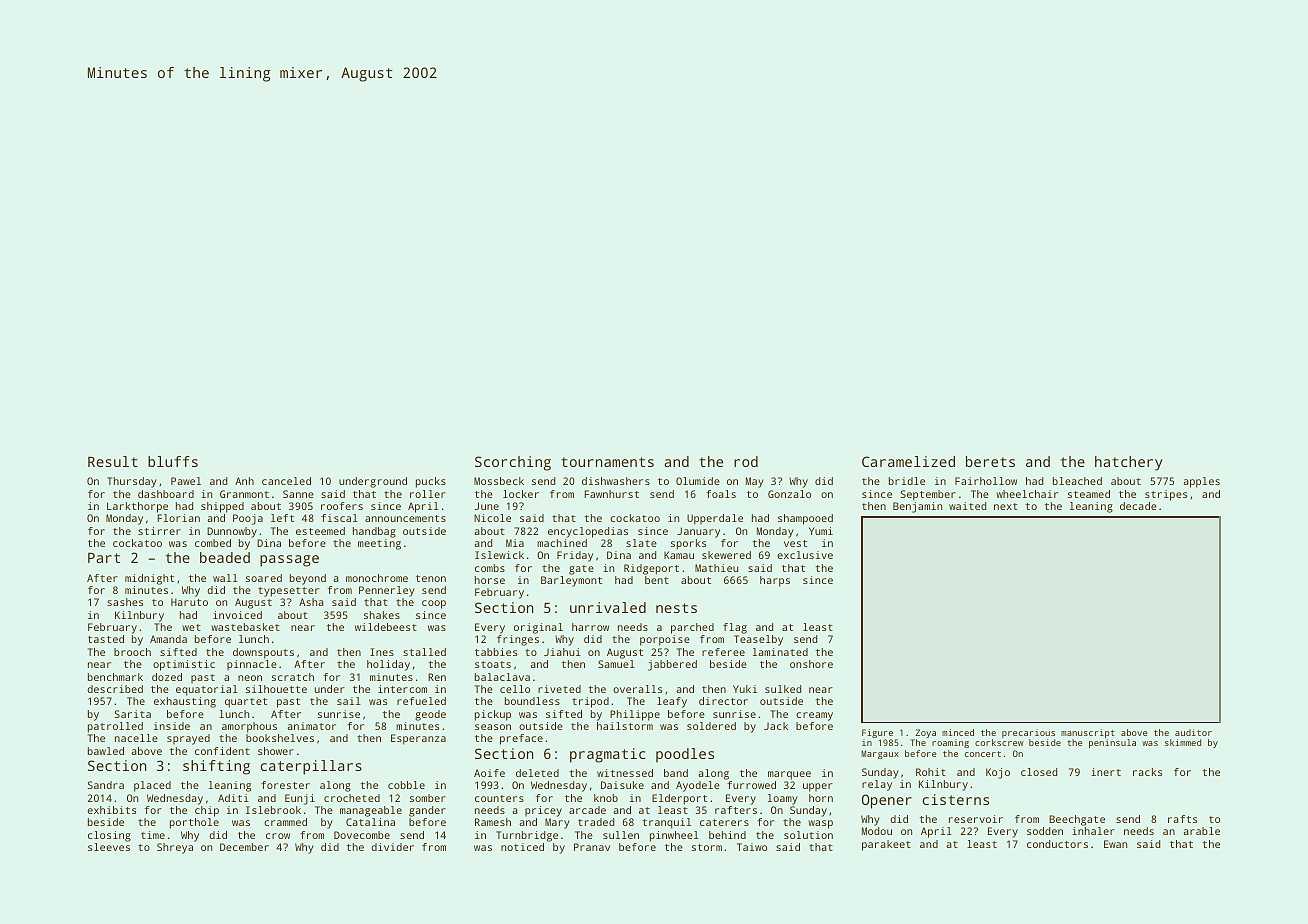 The height and width of the screenshot is (924, 1308). I want to click on sleeves, so click(109, 847).
